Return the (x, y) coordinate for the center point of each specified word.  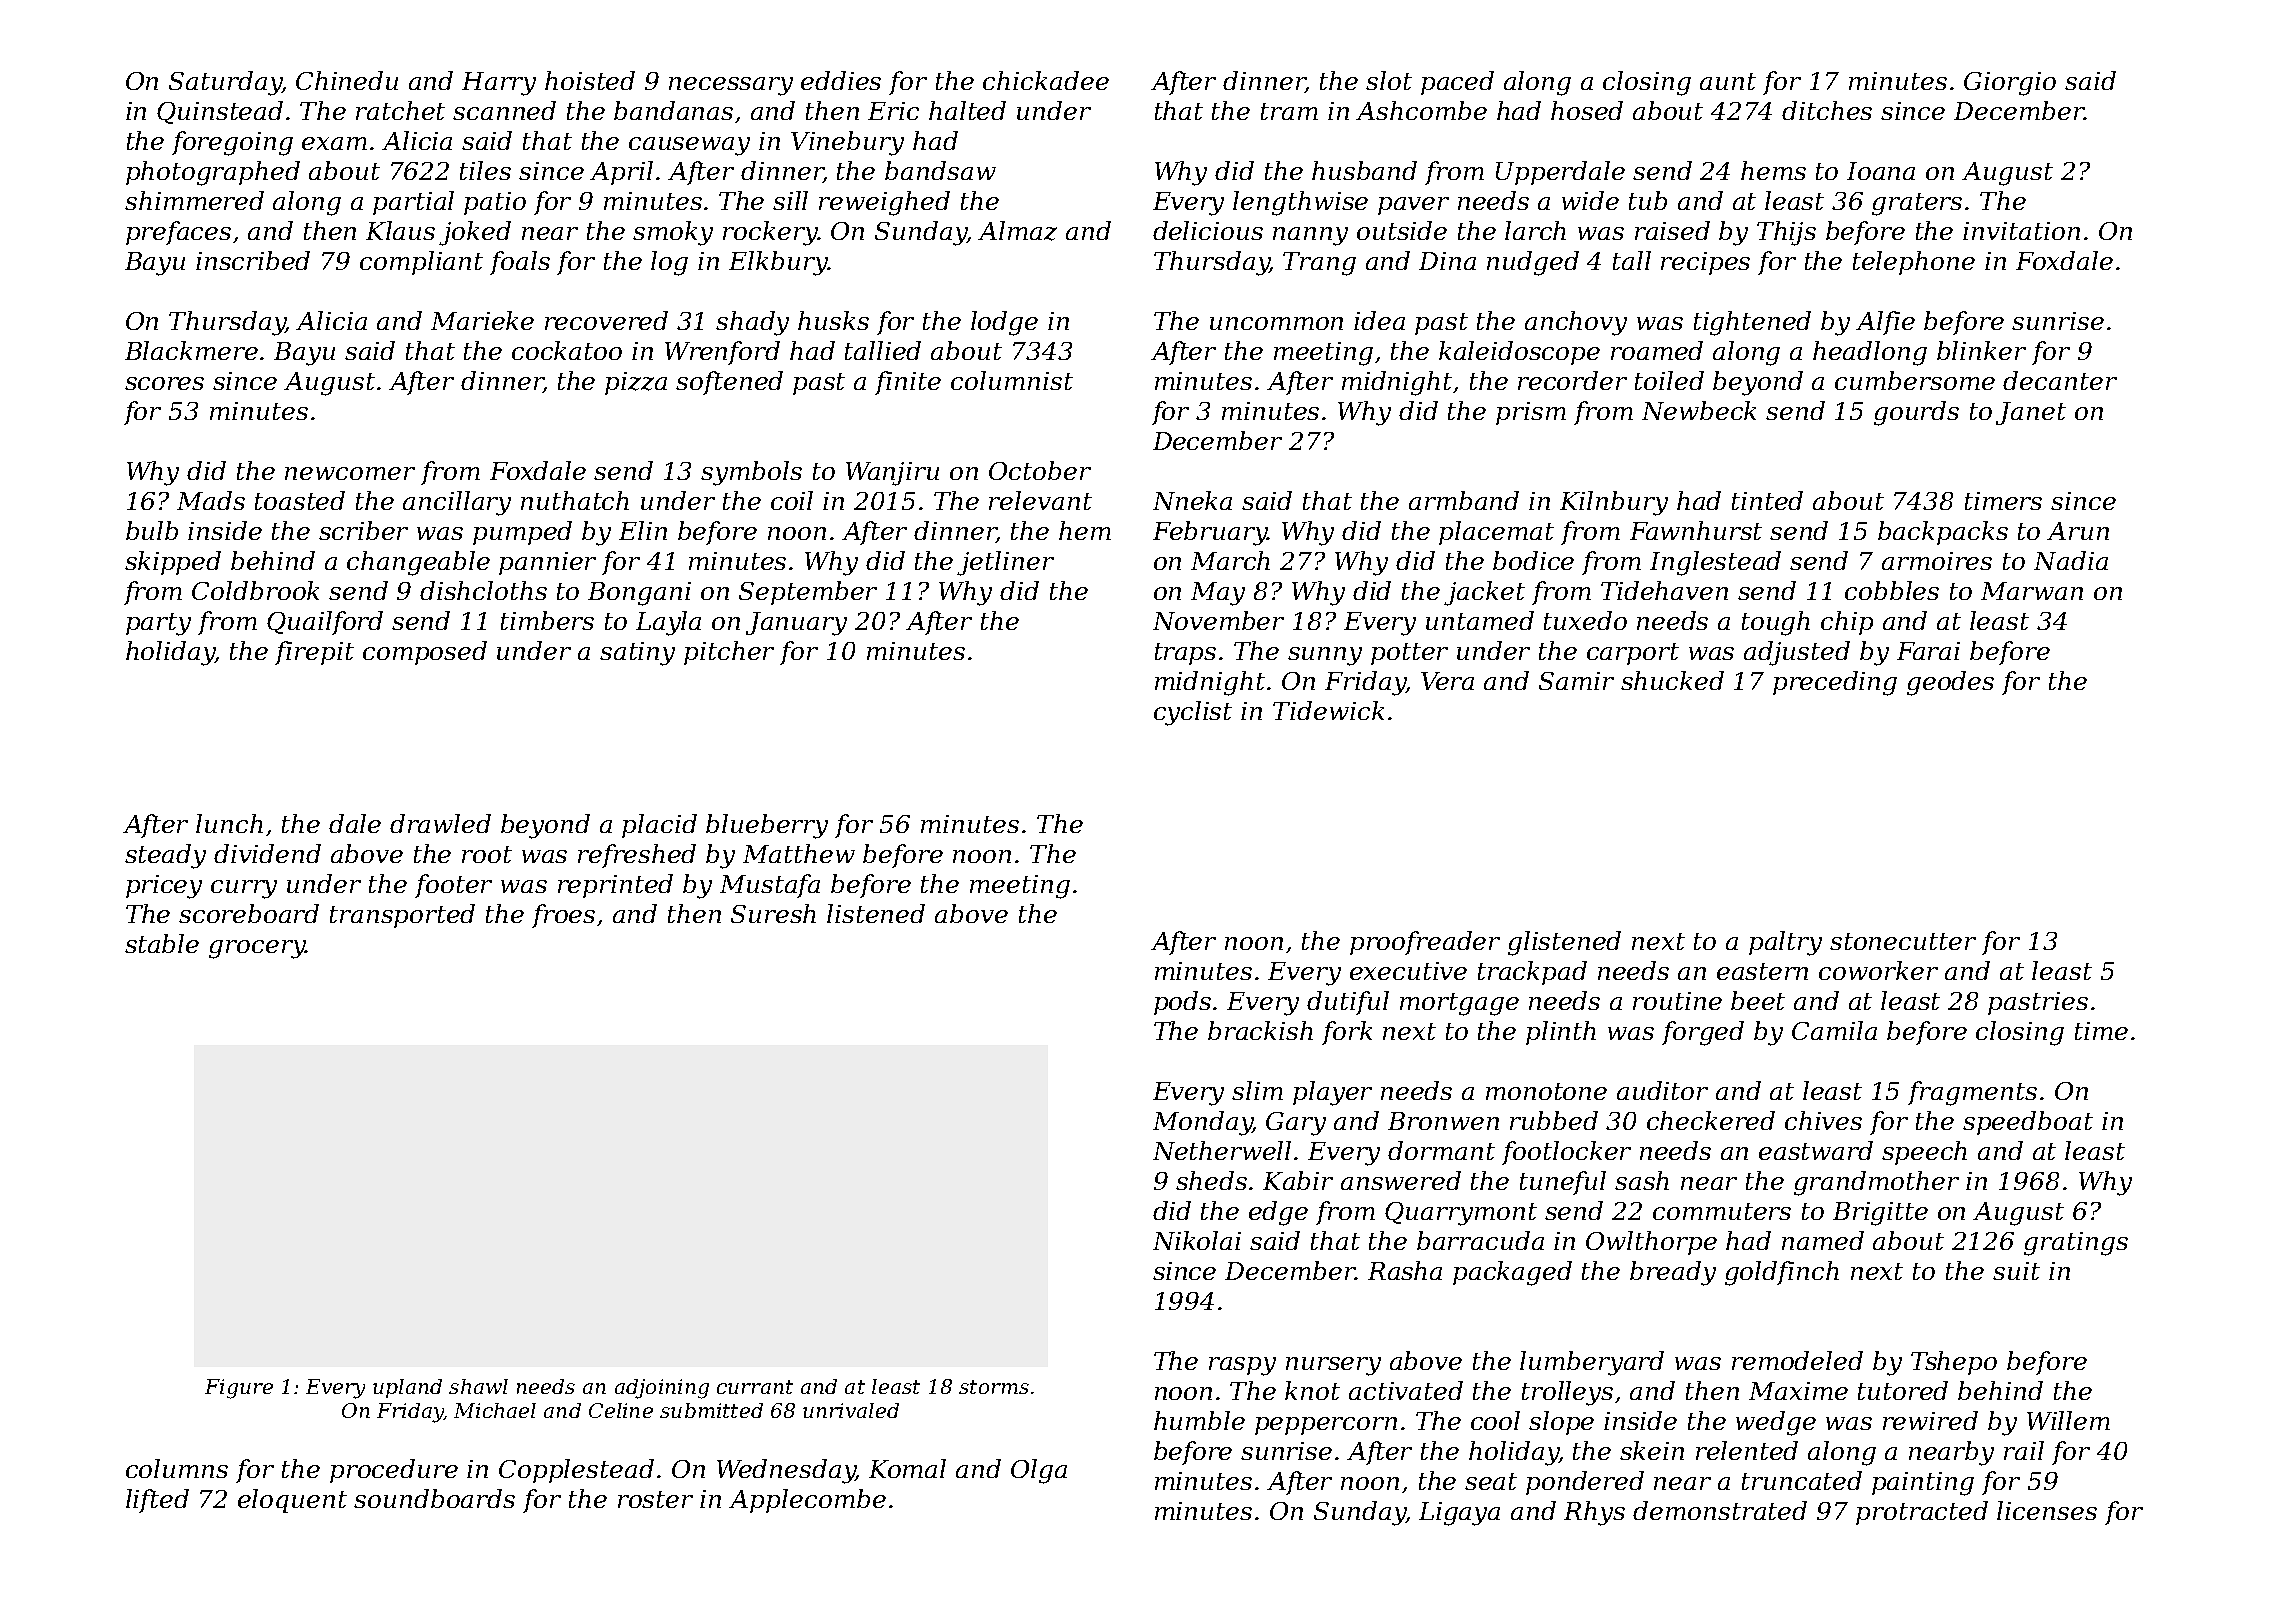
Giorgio (2010, 84)
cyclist (1193, 713)
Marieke (482, 320)
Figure (239, 1389)
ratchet (400, 110)
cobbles (1892, 590)
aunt (1728, 81)
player (1332, 1093)
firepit (314, 653)
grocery (257, 949)
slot (1389, 80)
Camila (1834, 1030)
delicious (1208, 230)
